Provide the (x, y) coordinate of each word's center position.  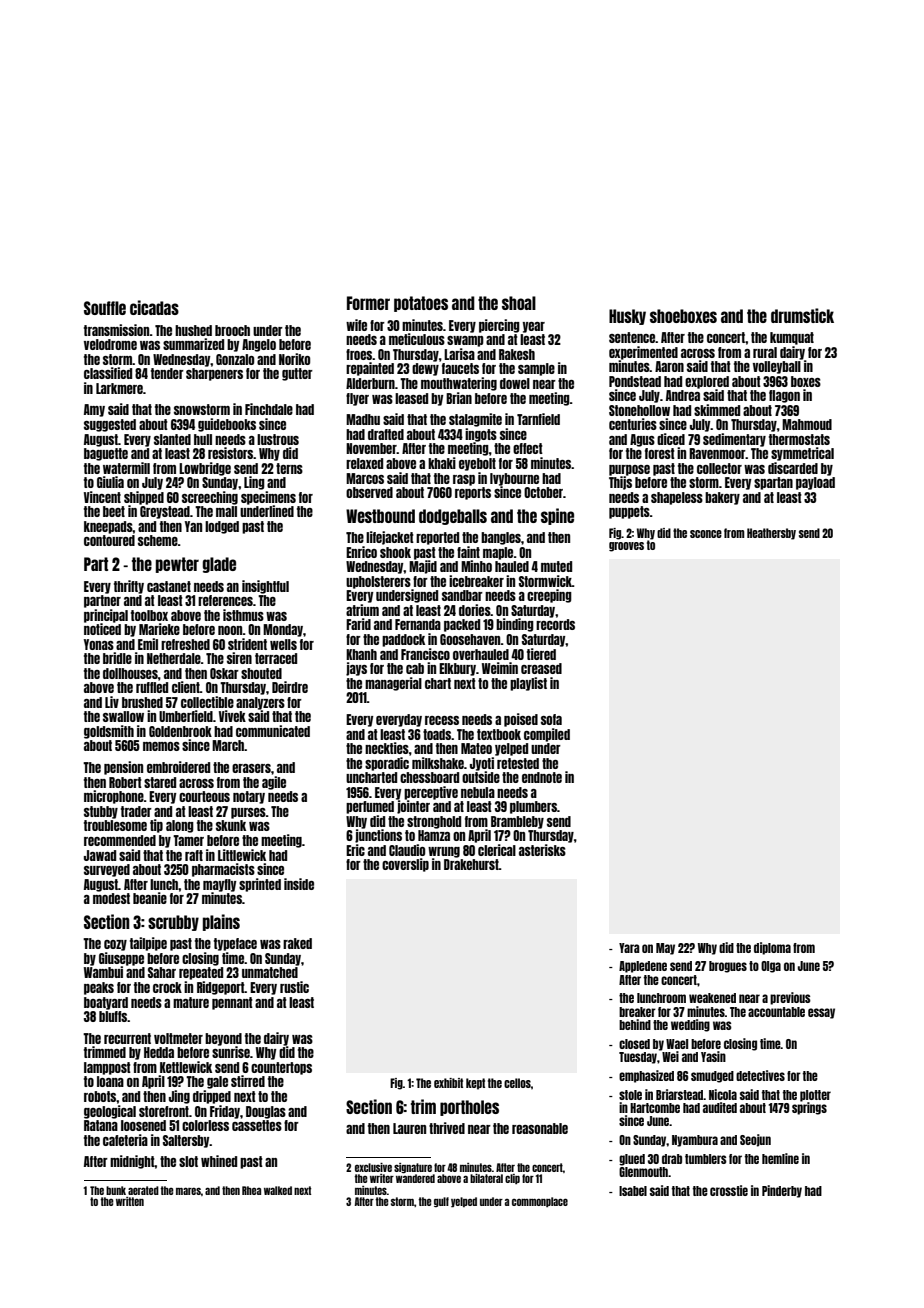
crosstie (729, 1190)
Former (368, 303)
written (130, 1201)
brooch (232, 330)
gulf (441, 1202)
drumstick (802, 315)
